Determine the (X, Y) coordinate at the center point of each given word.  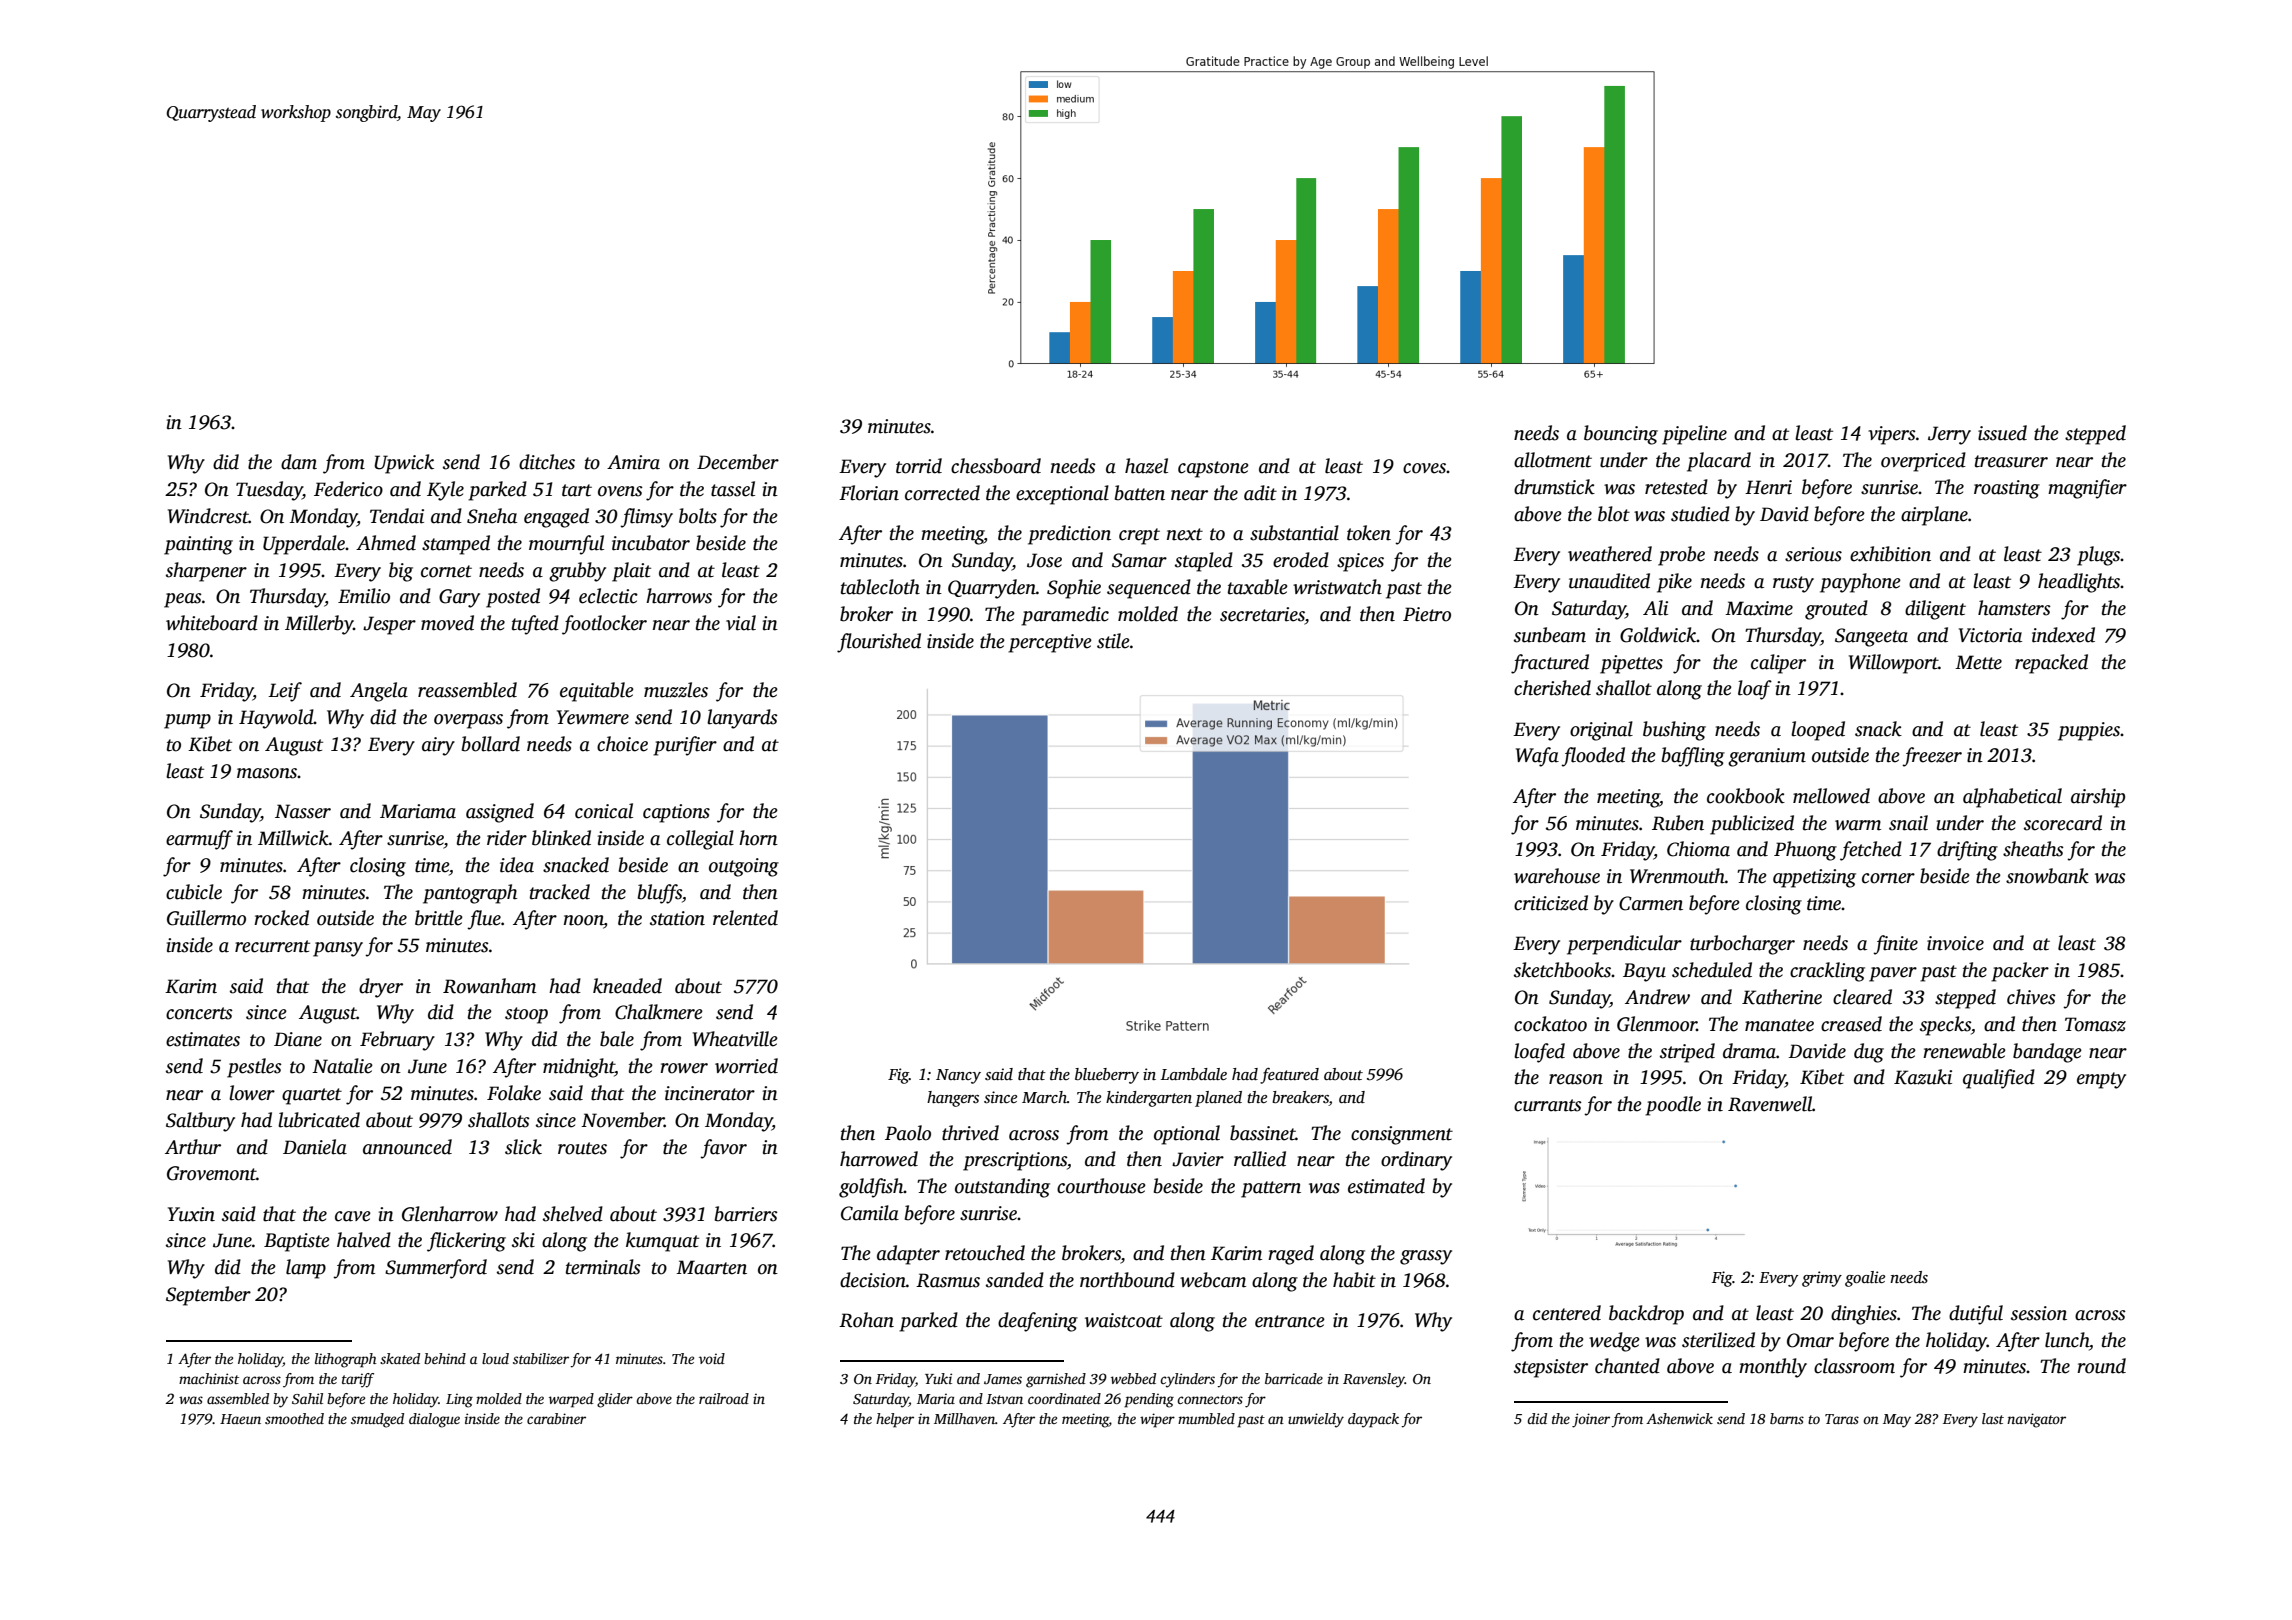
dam (299, 462)
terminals (603, 1267)
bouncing (1621, 435)
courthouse (1101, 1186)
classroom (1854, 1366)
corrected (942, 493)
